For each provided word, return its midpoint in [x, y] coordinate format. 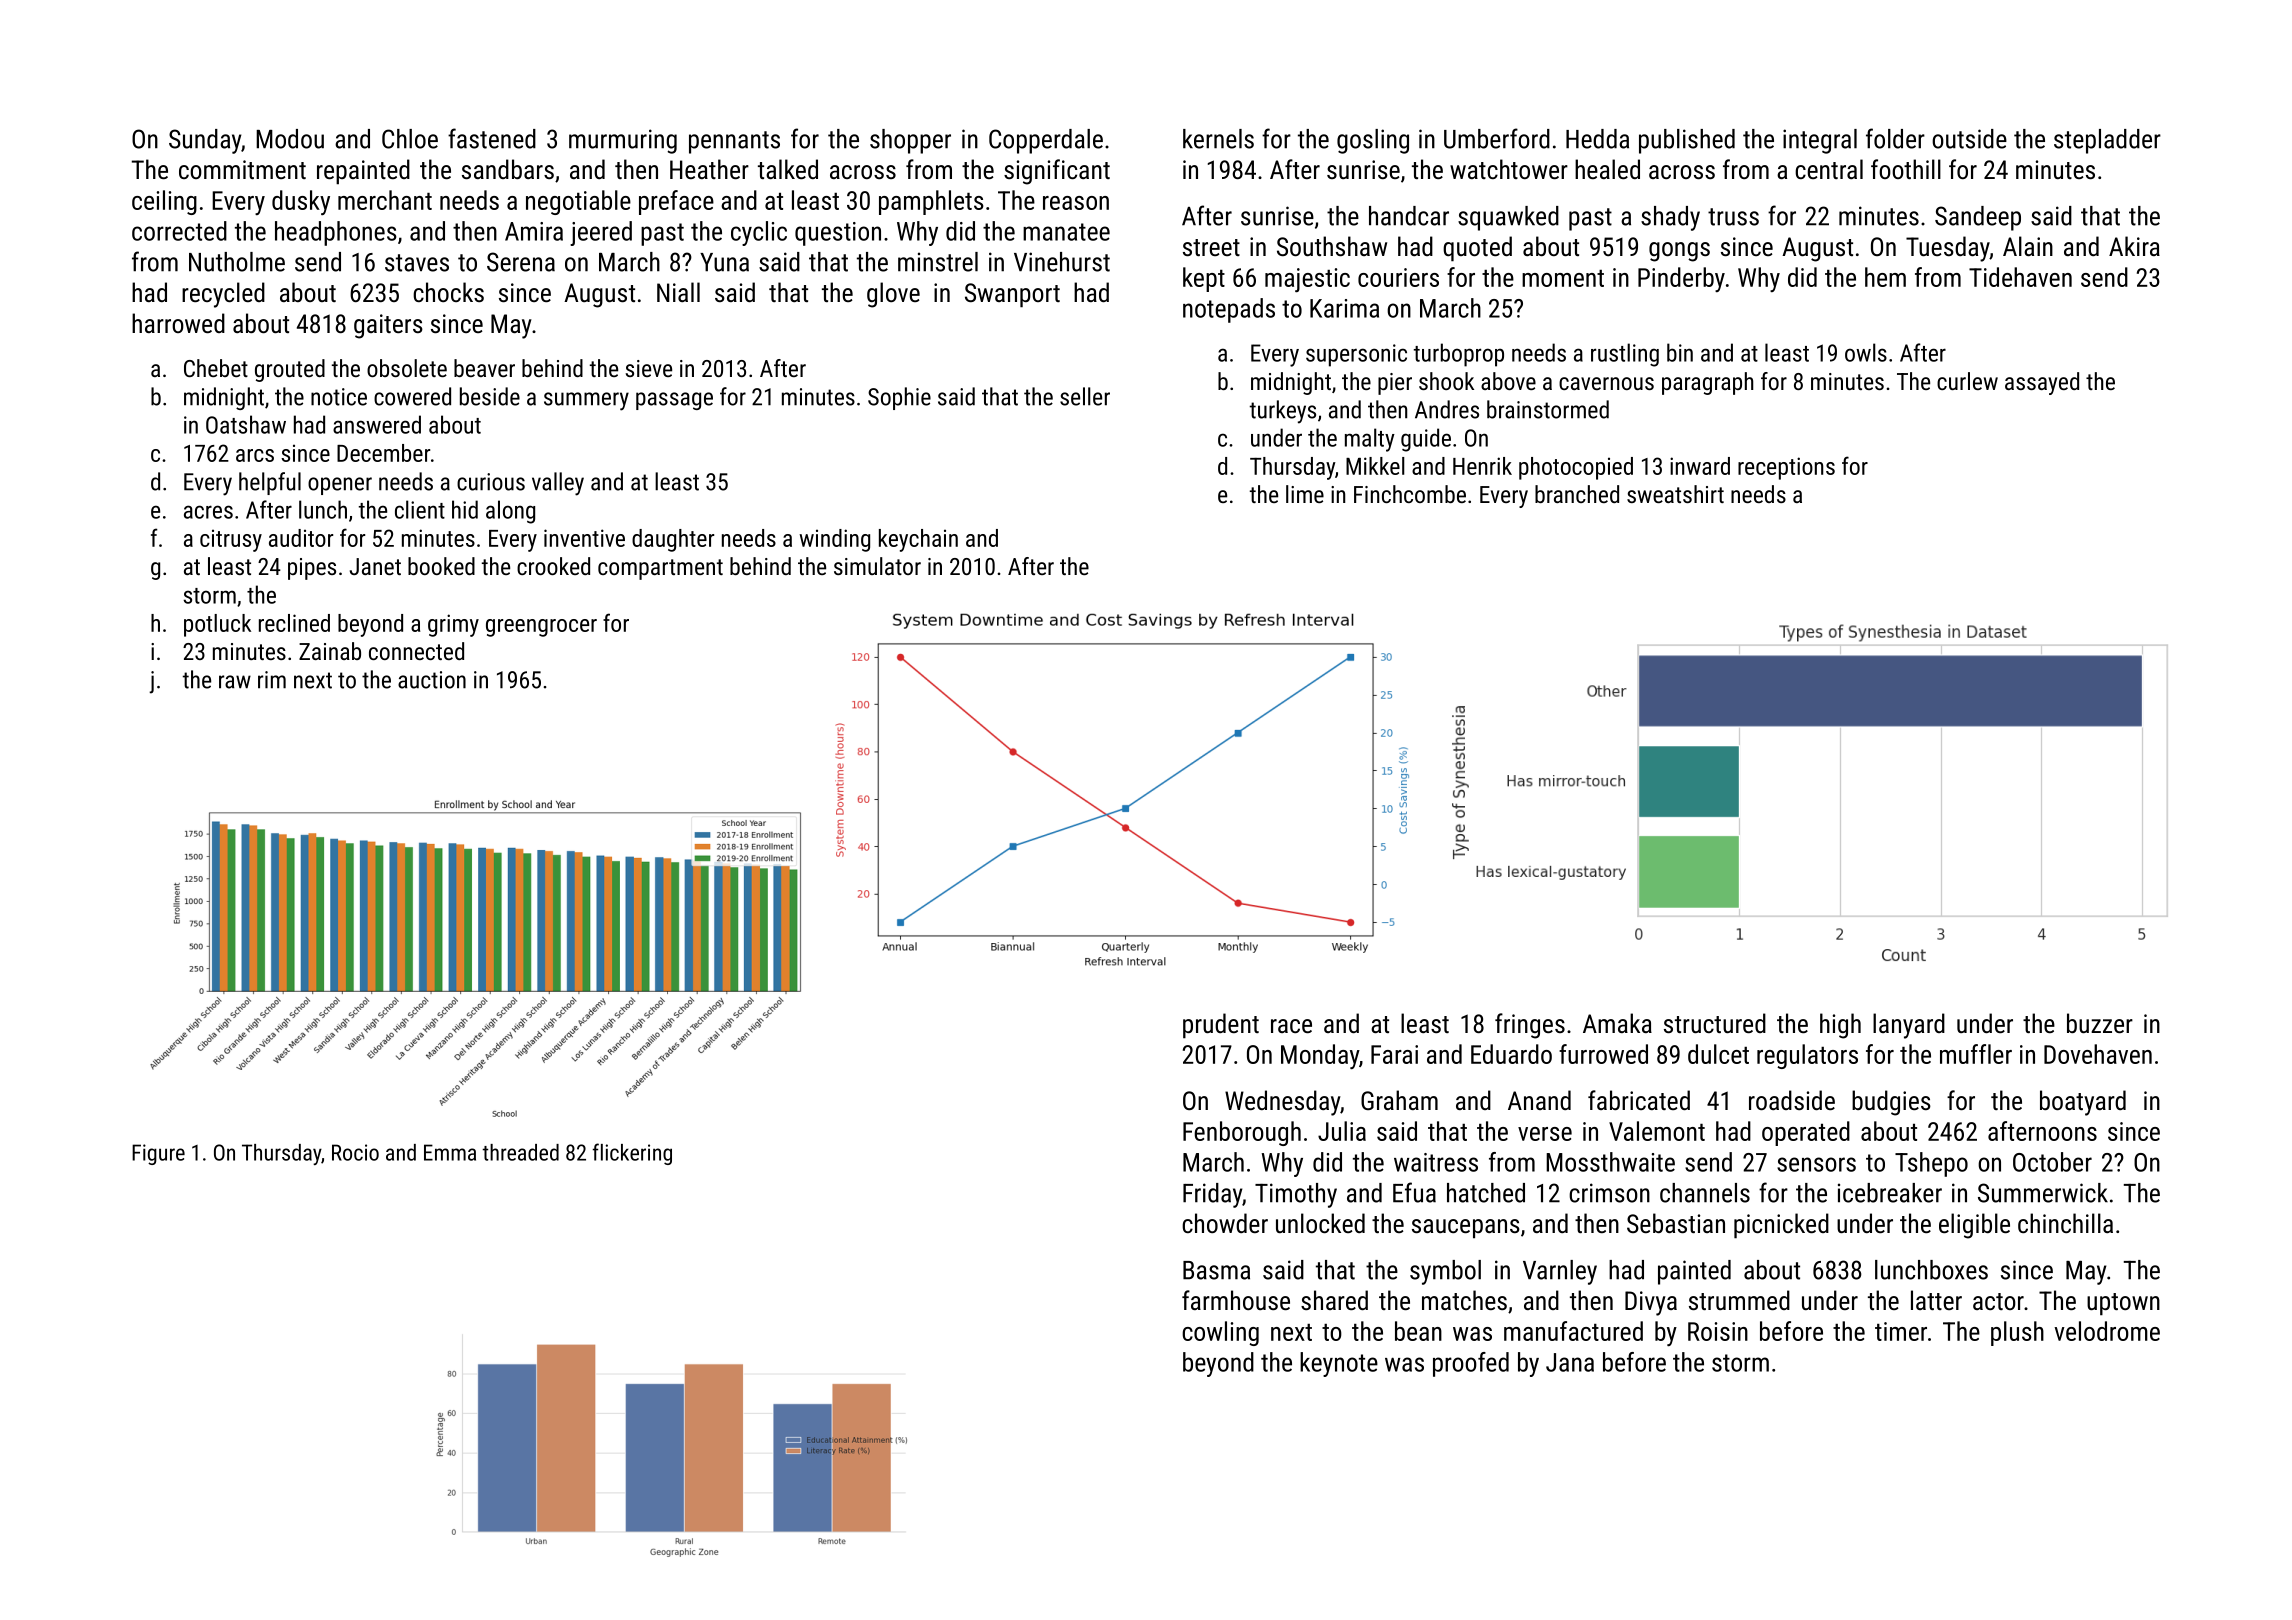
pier [1395, 384]
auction [432, 680]
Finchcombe [1410, 494]
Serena [521, 262]
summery [586, 401]
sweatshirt [1675, 494]
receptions [1786, 468]
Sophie [899, 398]
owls [1866, 352]
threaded [520, 1152]
